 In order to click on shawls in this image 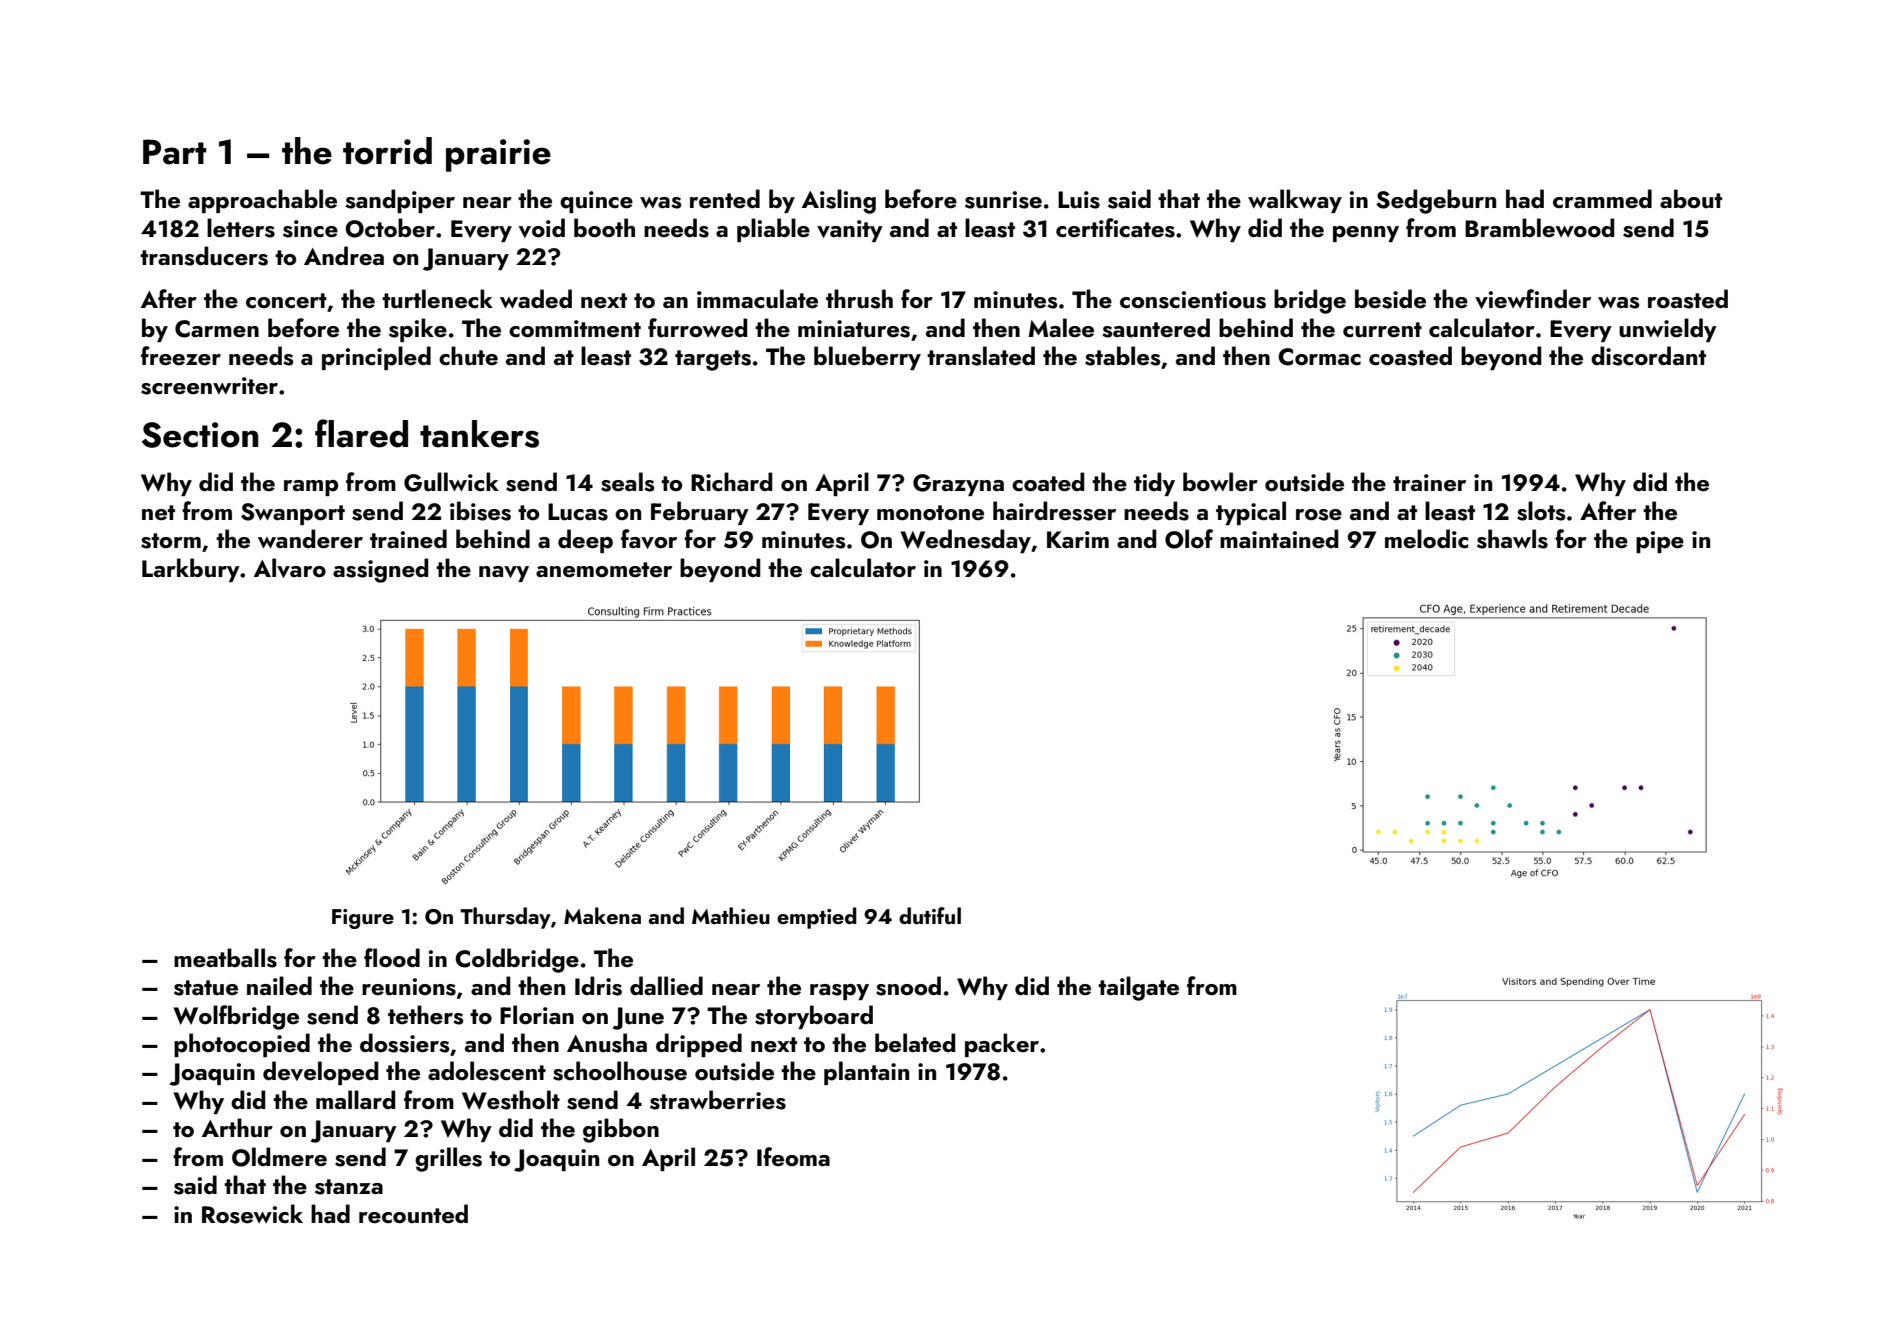, I will do `click(1512, 539)`.
